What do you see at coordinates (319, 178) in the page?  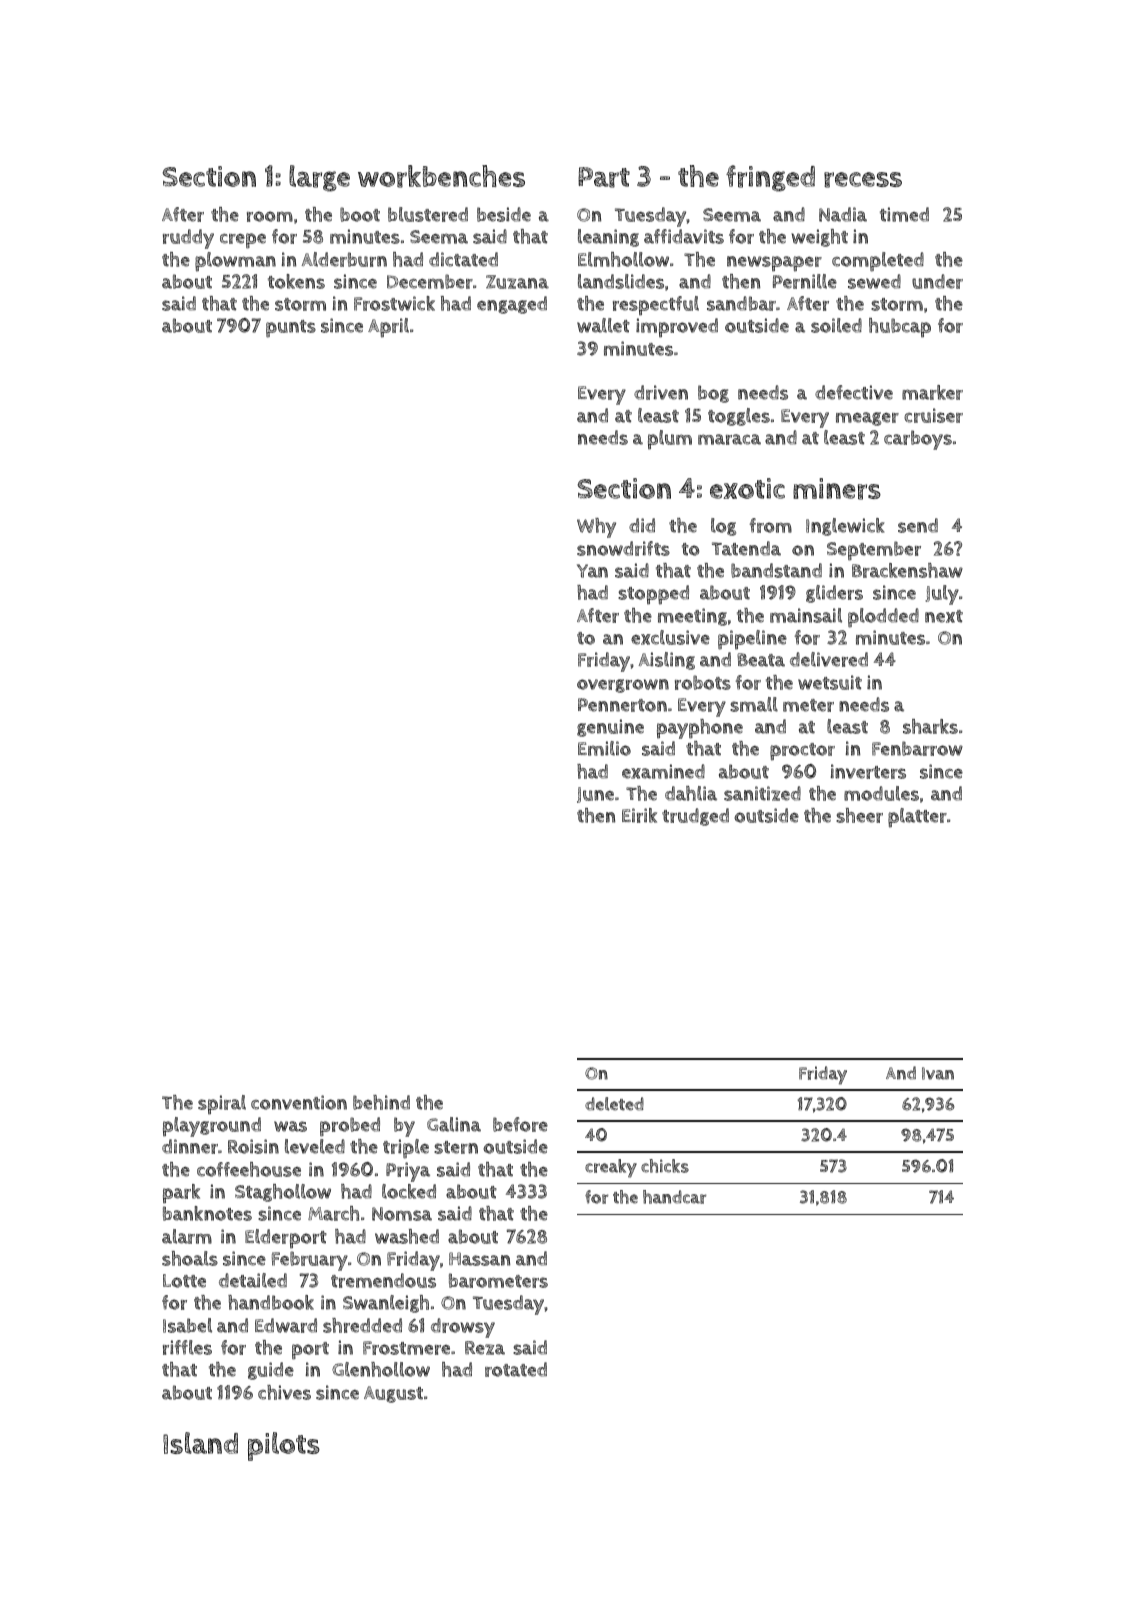 I see `large` at bounding box center [319, 178].
